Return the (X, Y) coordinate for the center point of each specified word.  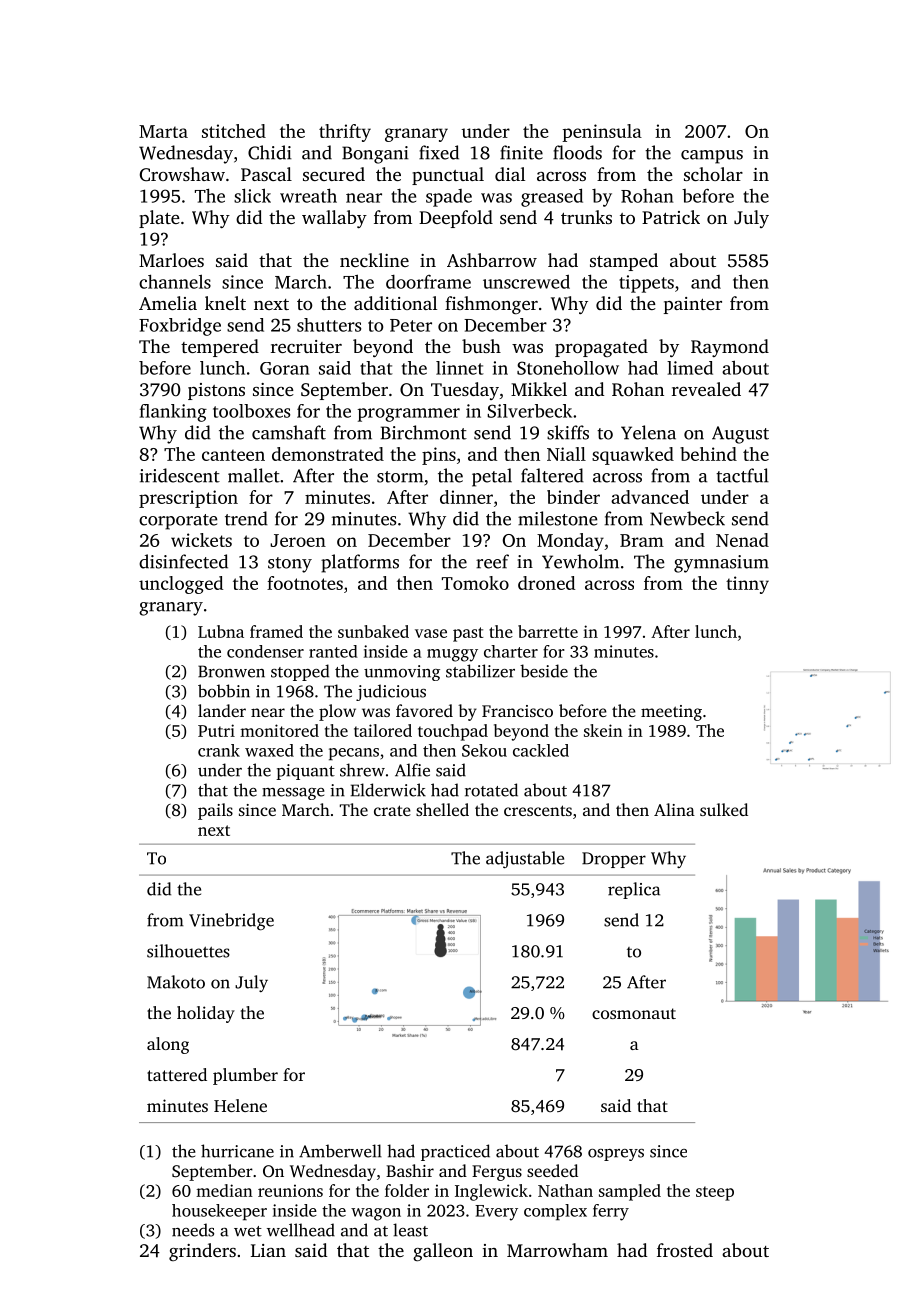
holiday (206, 1014)
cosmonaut (634, 1013)
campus (712, 157)
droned (546, 583)
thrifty (345, 133)
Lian (268, 1250)
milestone (557, 518)
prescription (188, 499)
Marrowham (557, 1250)
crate (392, 810)
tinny (747, 585)
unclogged (181, 585)
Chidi (270, 152)
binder (573, 497)
